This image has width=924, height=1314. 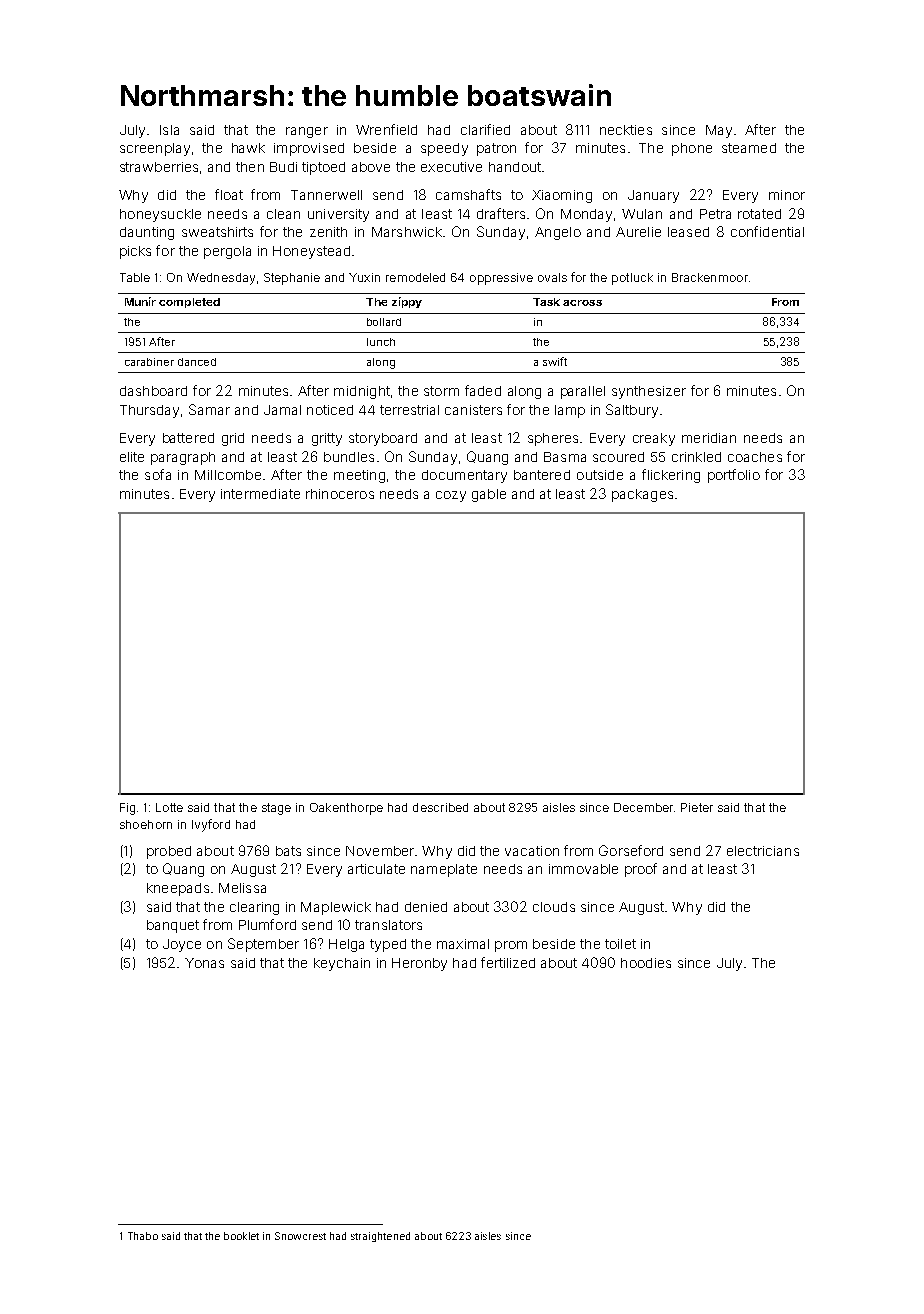 I want to click on stage, so click(x=276, y=809).
